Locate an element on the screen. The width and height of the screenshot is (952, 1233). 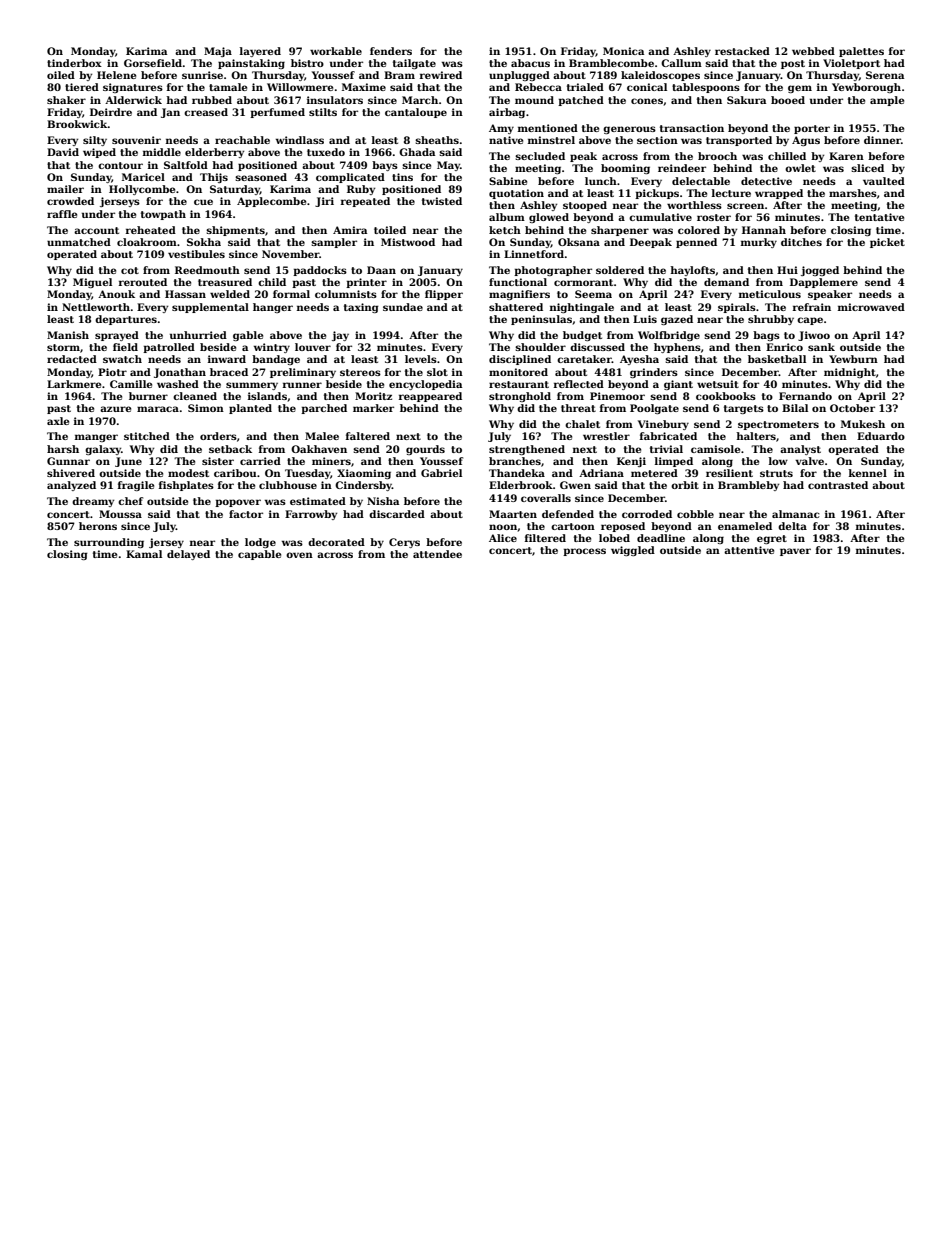
gable is located at coordinates (248, 336).
